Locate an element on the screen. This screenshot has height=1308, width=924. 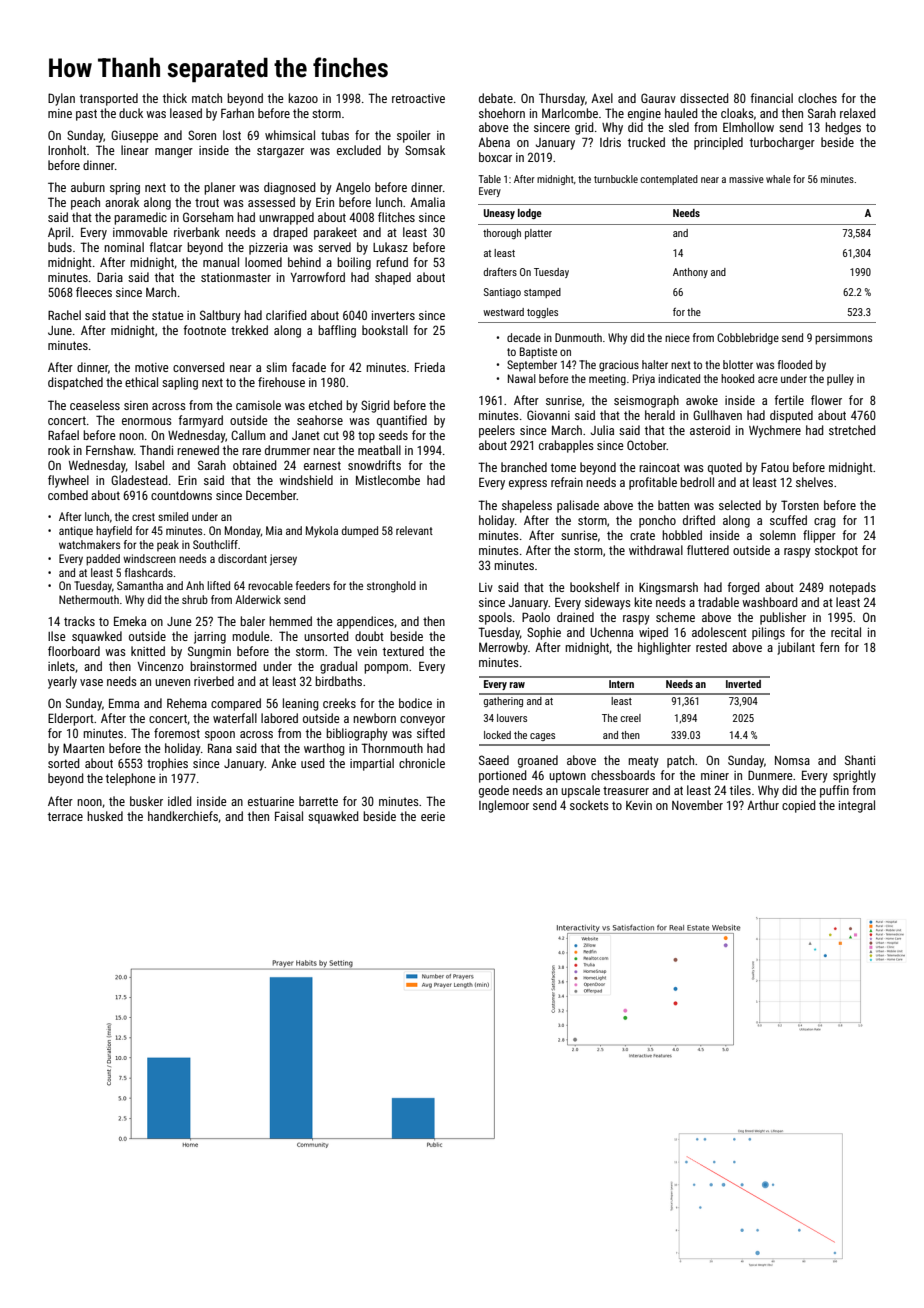
express is located at coordinates (528, 485).
